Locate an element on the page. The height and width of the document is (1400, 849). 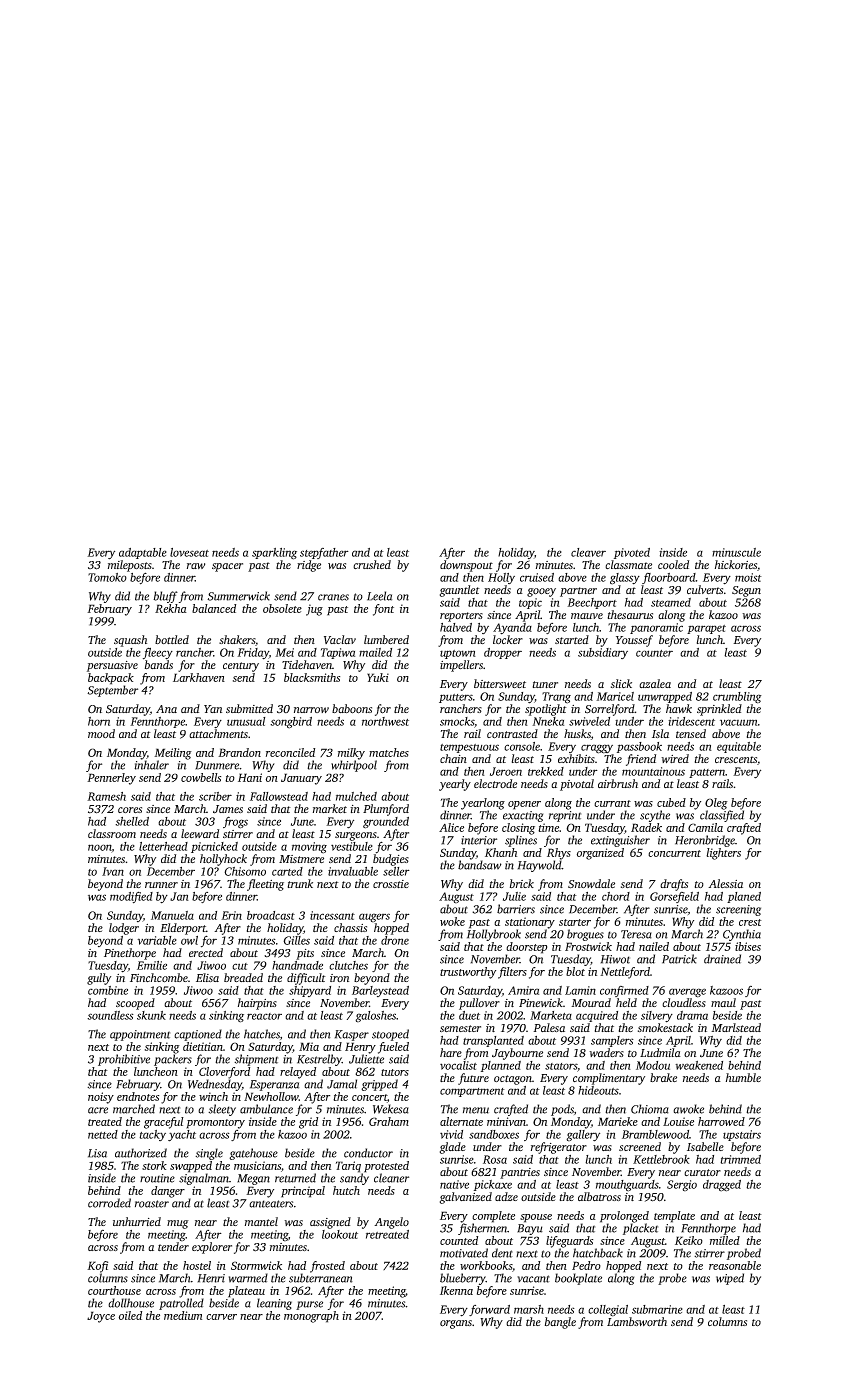
doorstep is located at coordinates (526, 948).
